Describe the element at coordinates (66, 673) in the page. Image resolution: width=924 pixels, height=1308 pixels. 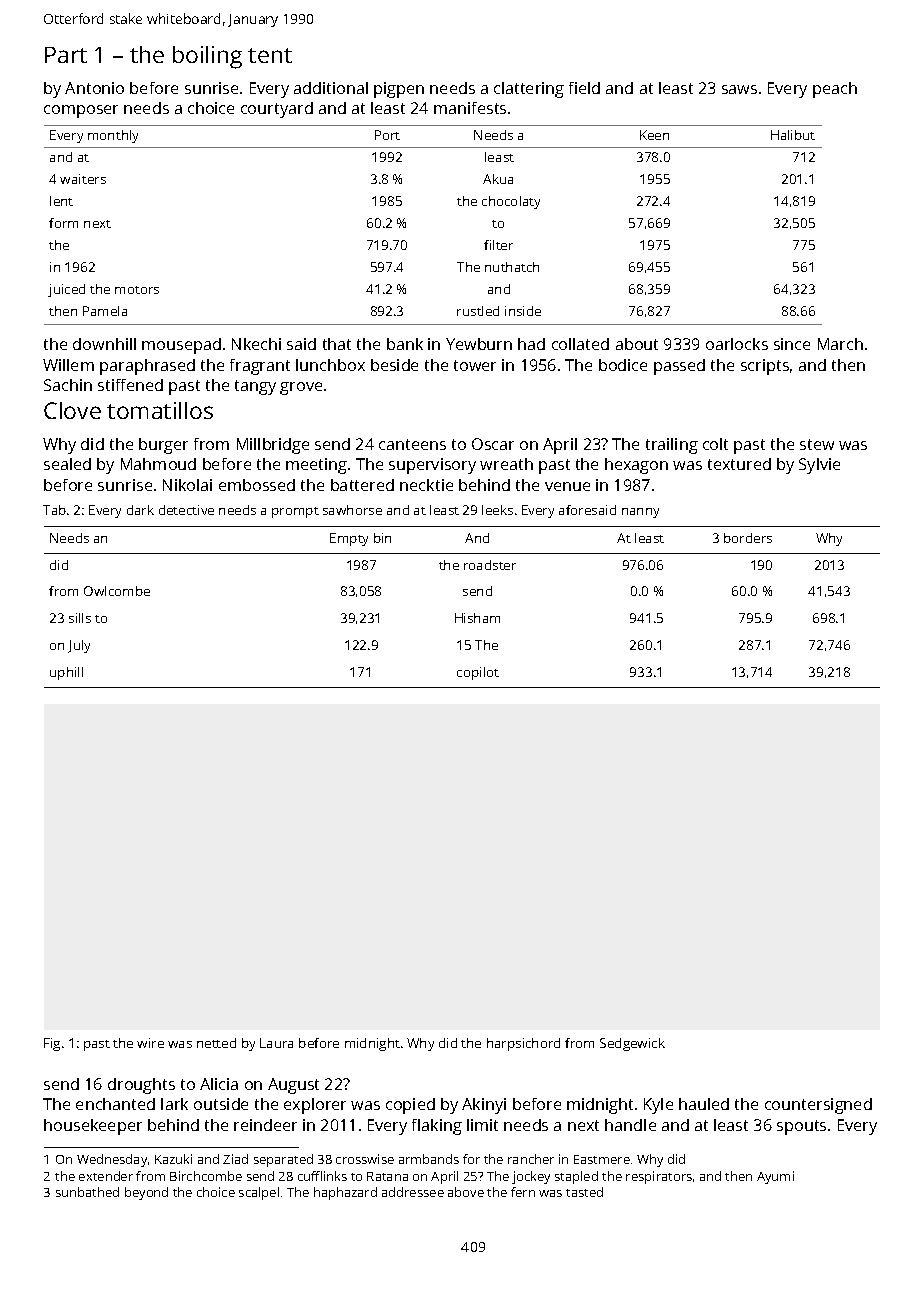
I see `uphill` at that location.
